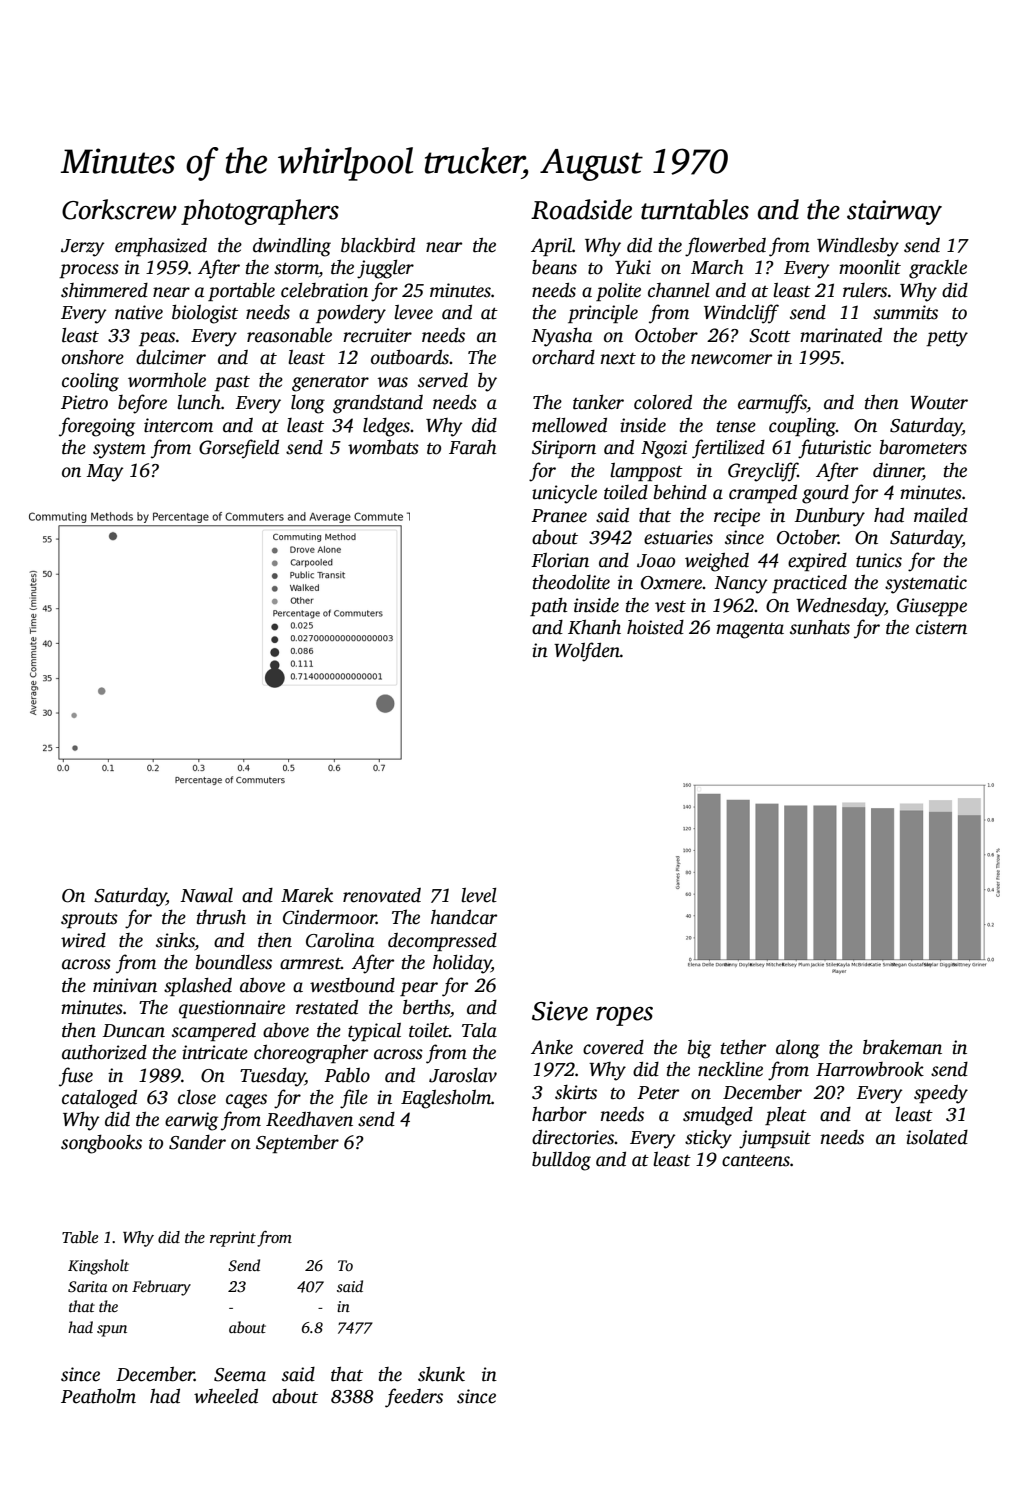 This image has height=1490, width=1029. What do you see at coordinates (378, 245) in the image?
I see `blackbird` at bounding box center [378, 245].
